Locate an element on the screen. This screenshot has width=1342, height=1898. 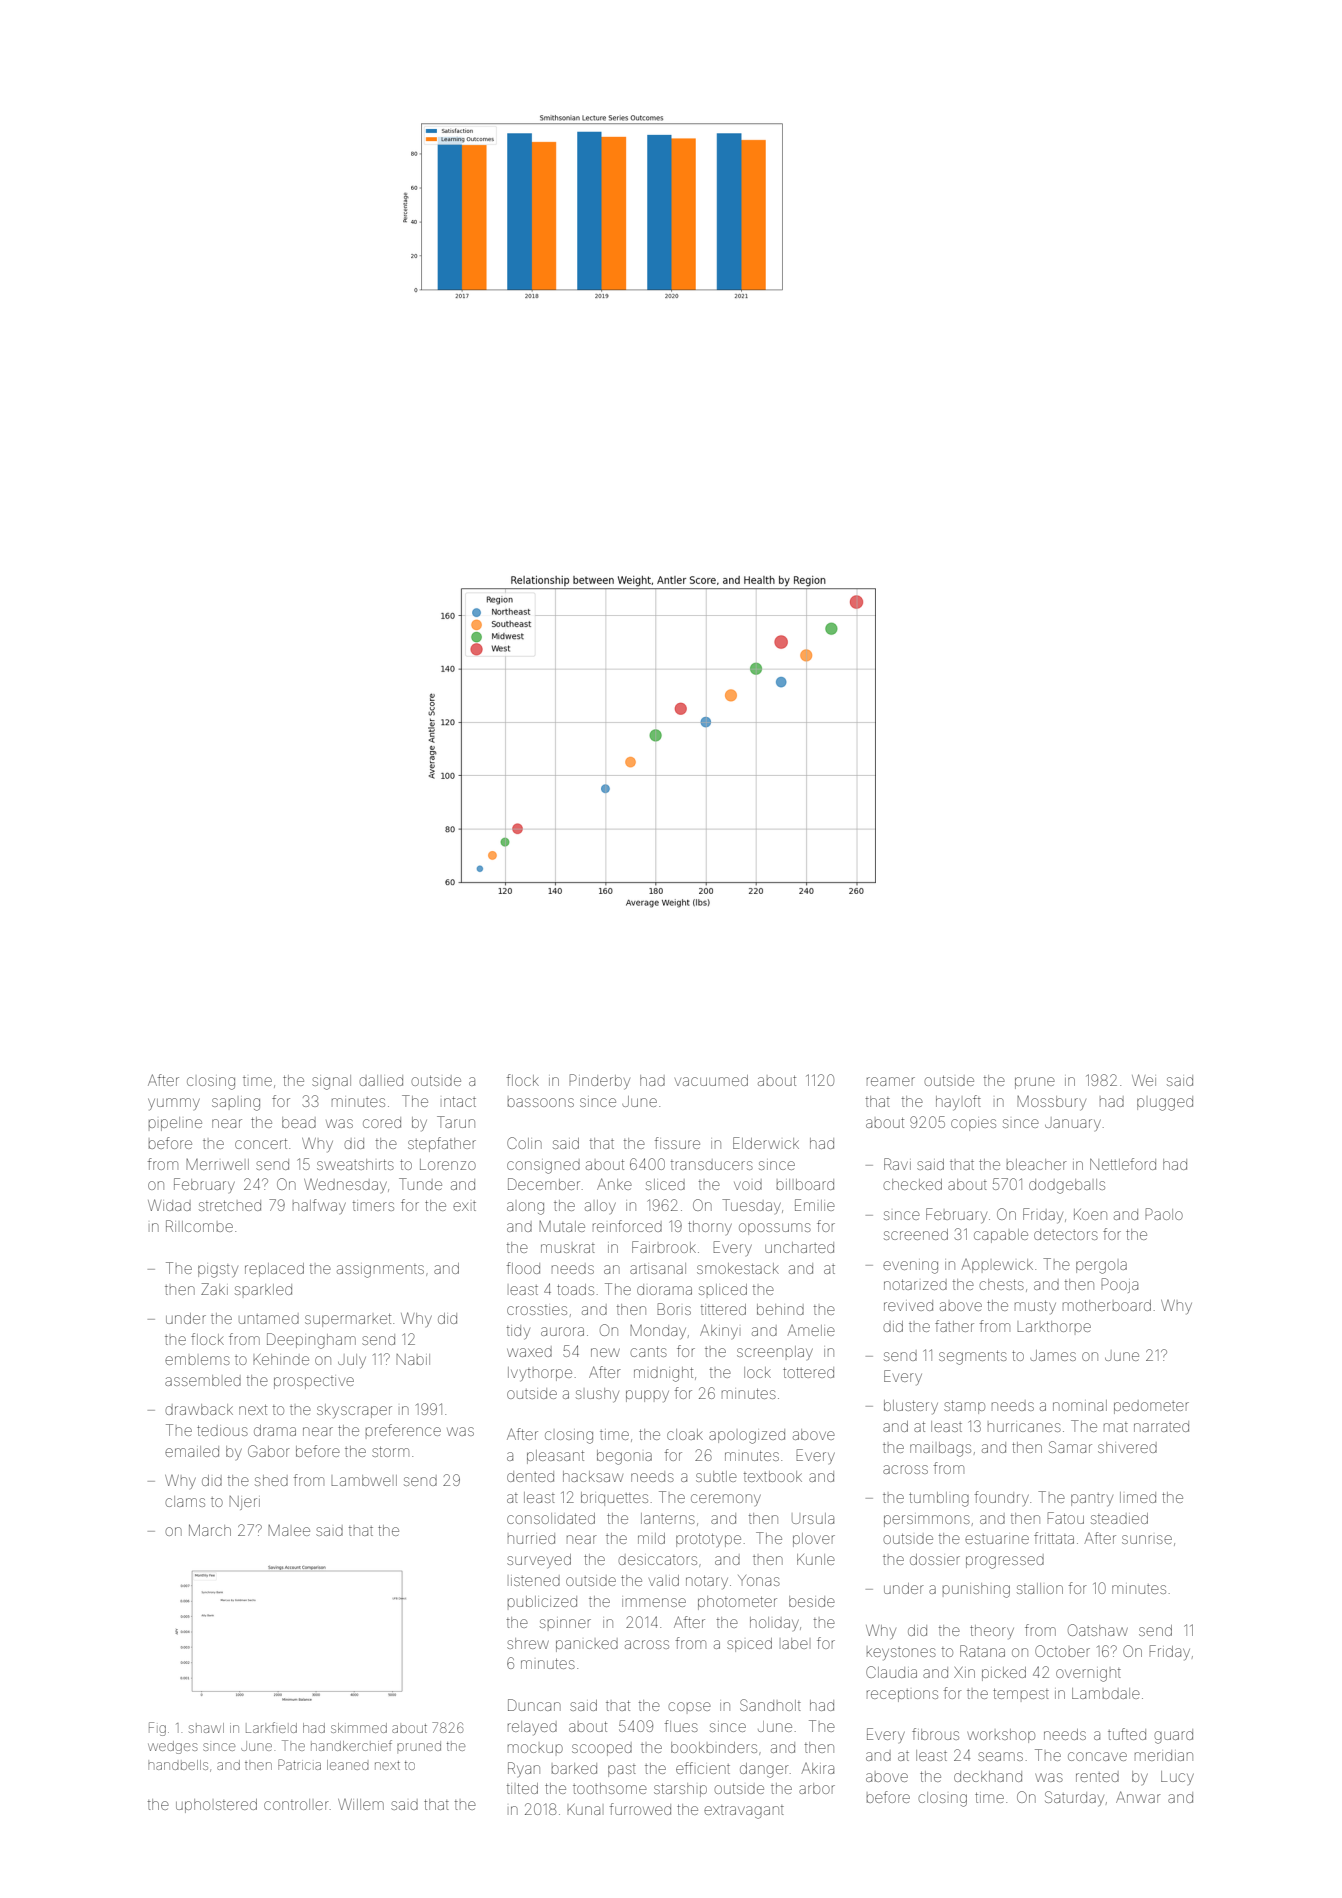
sliced is located at coordinates (665, 1184).
